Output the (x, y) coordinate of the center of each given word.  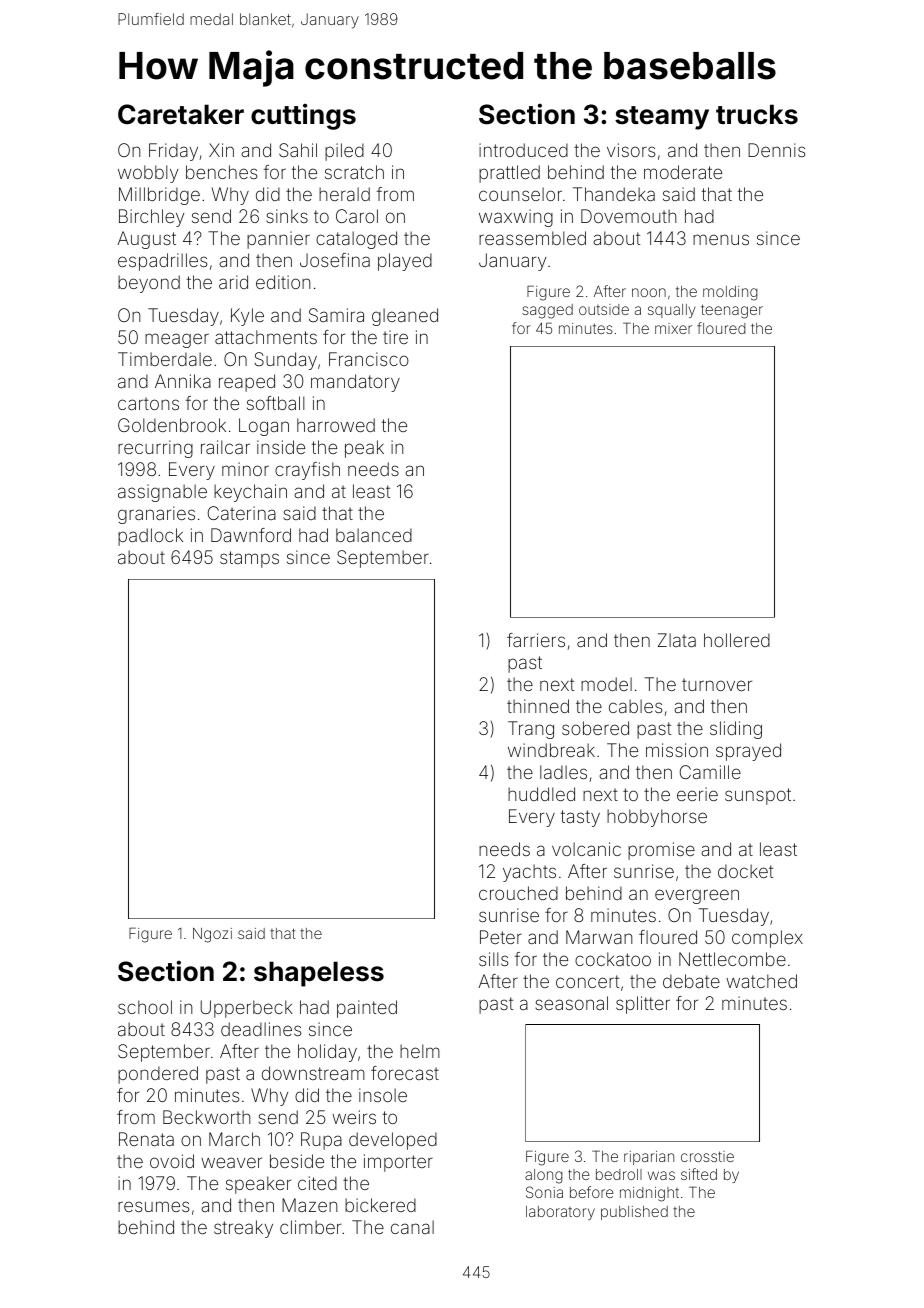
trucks (757, 114)
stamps (249, 559)
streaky (243, 1229)
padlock (150, 537)
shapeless (319, 974)
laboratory (560, 1213)
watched (761, 981)
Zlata (677, 640)
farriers (536, 640)
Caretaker (181, 114)
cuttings (303, 116)
